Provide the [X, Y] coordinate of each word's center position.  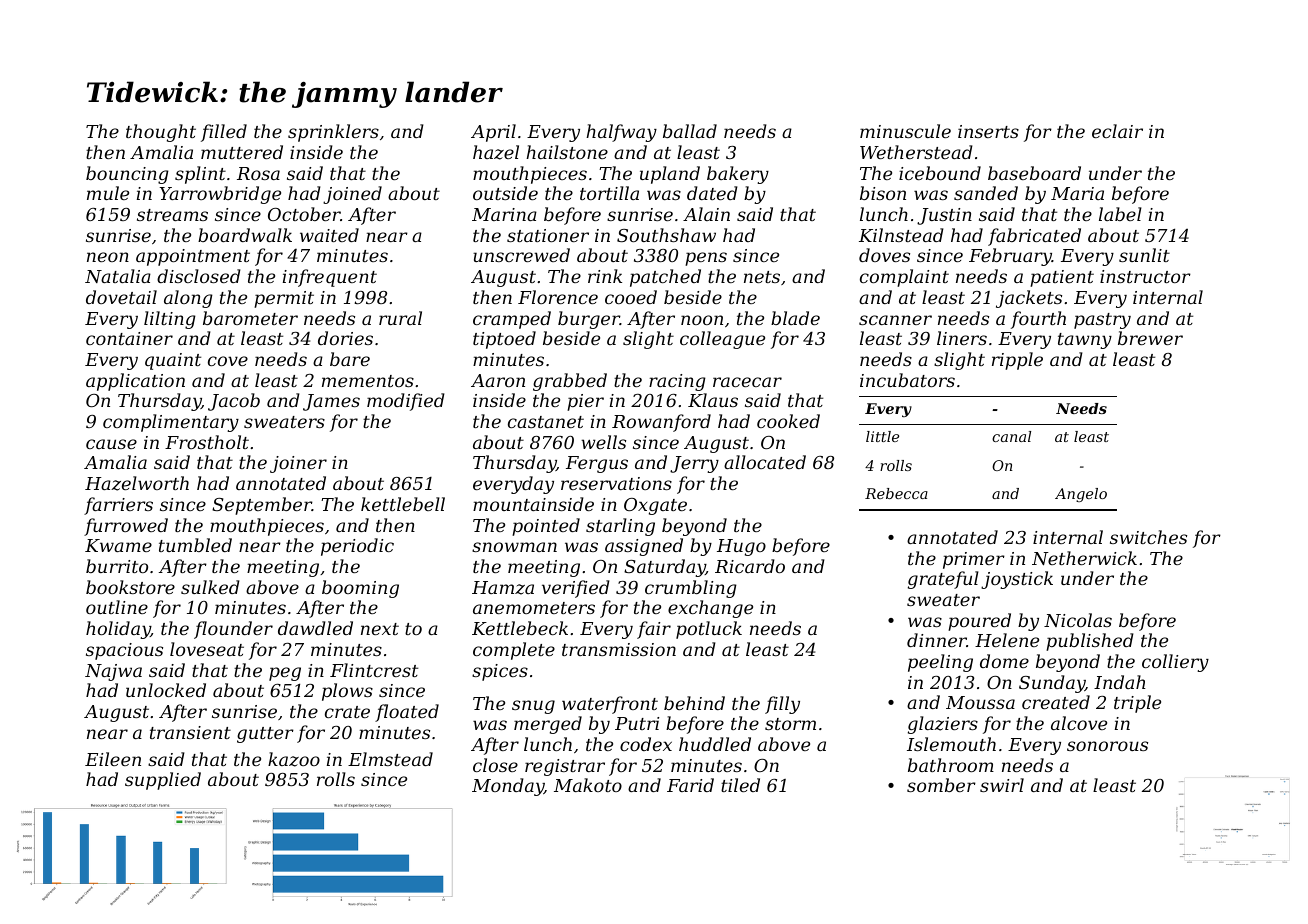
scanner [895, 320]
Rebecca [896, 493]
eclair [1117, 131]
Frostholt [207, 442]
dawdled [315, 628]
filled [224, 133]
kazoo [294, 759]
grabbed [570, 382]
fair [654, 630]
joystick [1017, 580]
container [129, 338]
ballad [690, 131]
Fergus [597, 464]
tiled [740, 785]
